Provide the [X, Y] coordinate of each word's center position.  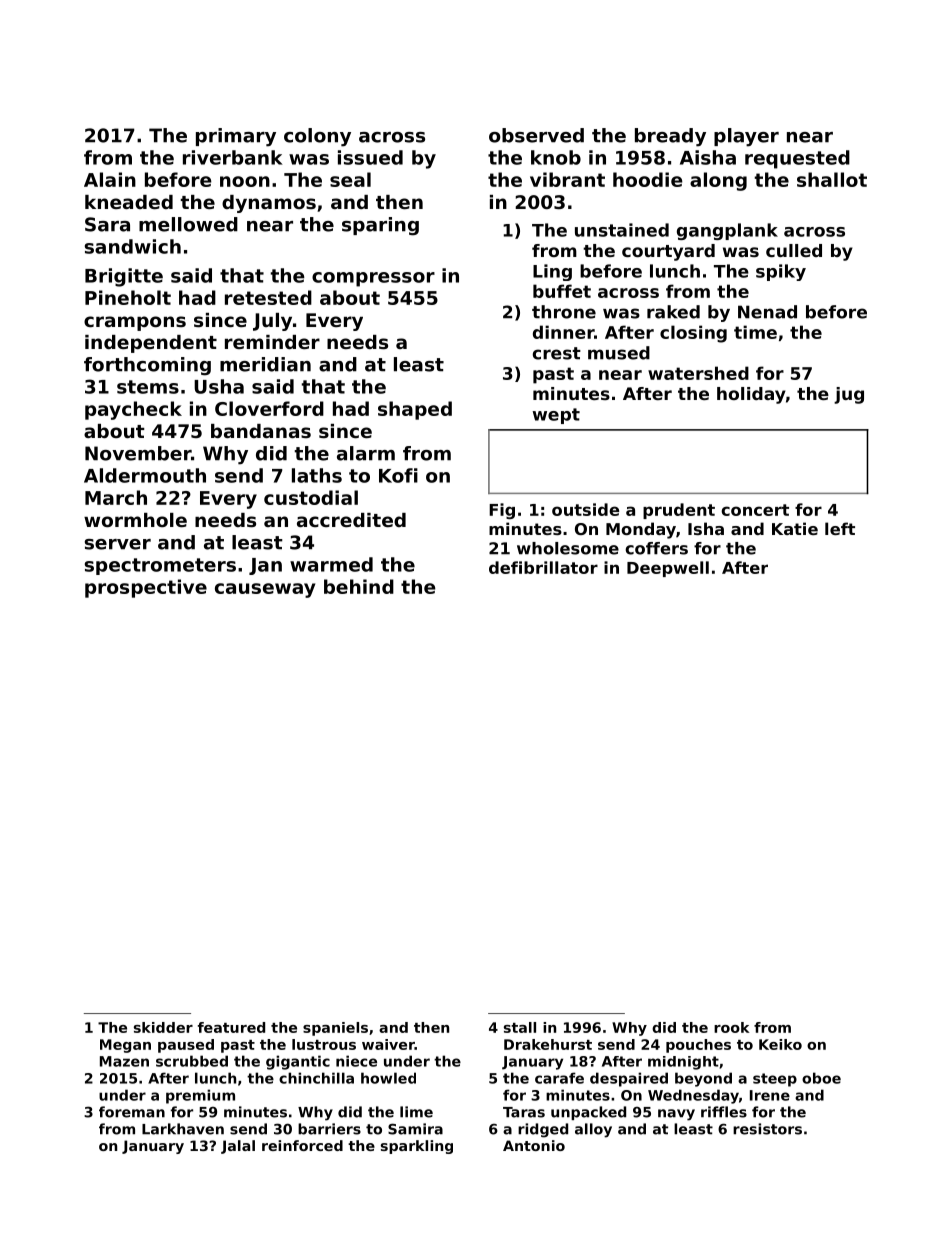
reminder [272, 342]
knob [556, 157]
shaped [415, 410]
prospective [146, 588]
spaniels [335, 1029]
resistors [767, 1129]
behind [359, 586]
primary [236, 137]
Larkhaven [183, 1129]
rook [732, 1027]
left [840, 528]
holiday [751, 395]
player [746, 137]
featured [231, 1027]
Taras [524, 1112]
